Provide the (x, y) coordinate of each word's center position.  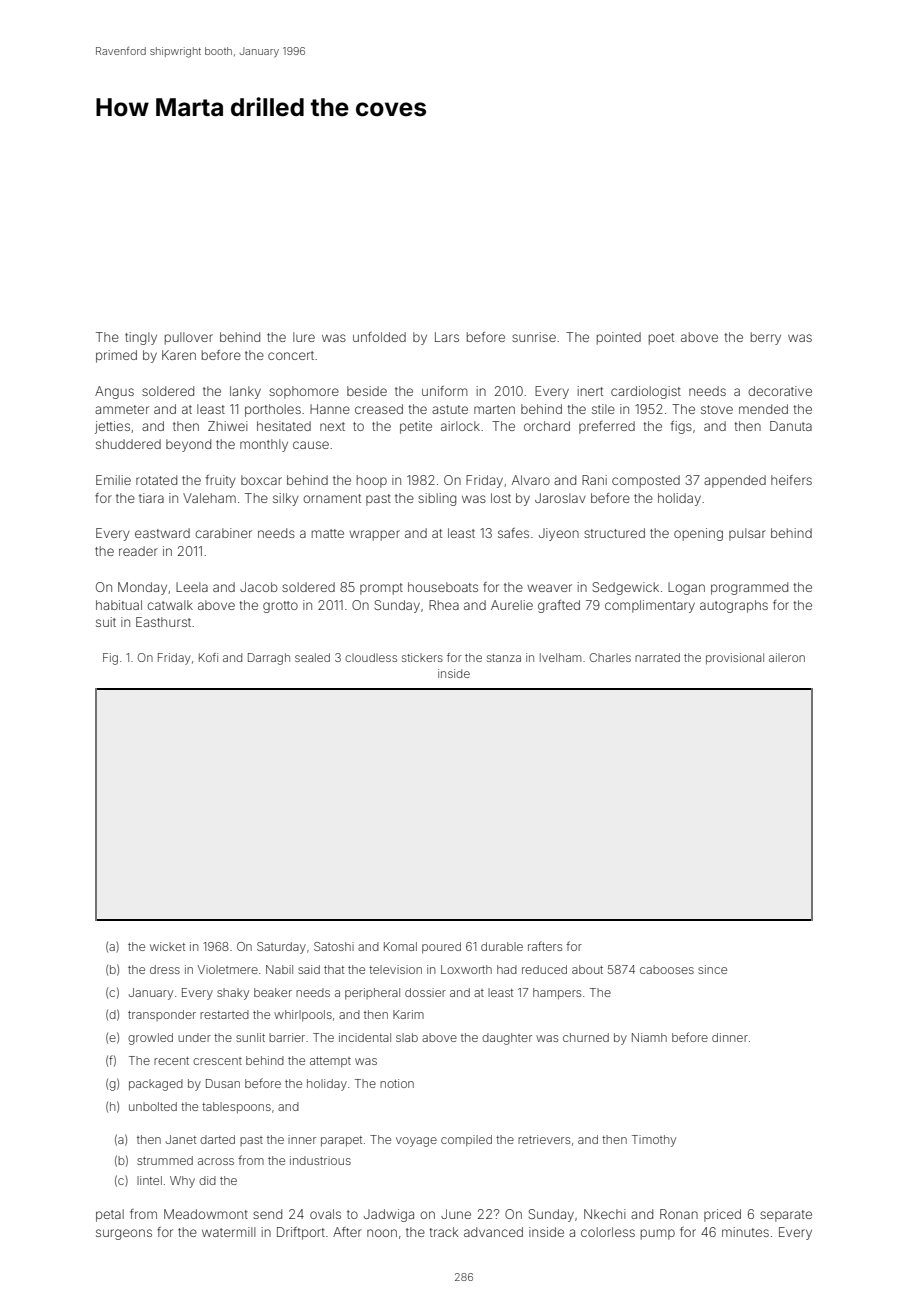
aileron (787, 657)
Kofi (208, 657)
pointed (619, 338)
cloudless (371, 657)
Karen (179, 355)
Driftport (301, 1233)
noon (382, 1233)
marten (494, 409)
